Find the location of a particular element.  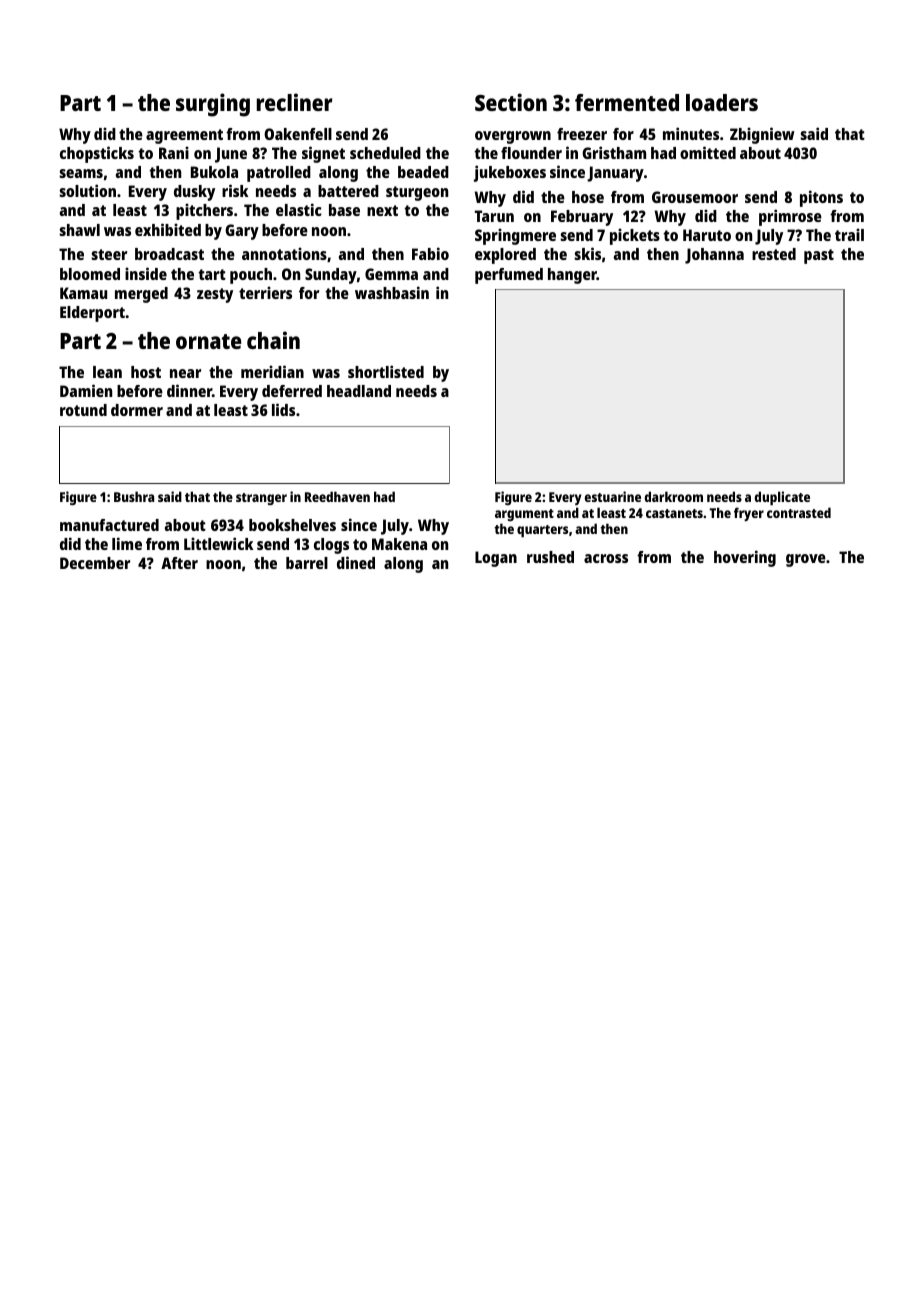

Gristham is located at coordinates (614, 152).
